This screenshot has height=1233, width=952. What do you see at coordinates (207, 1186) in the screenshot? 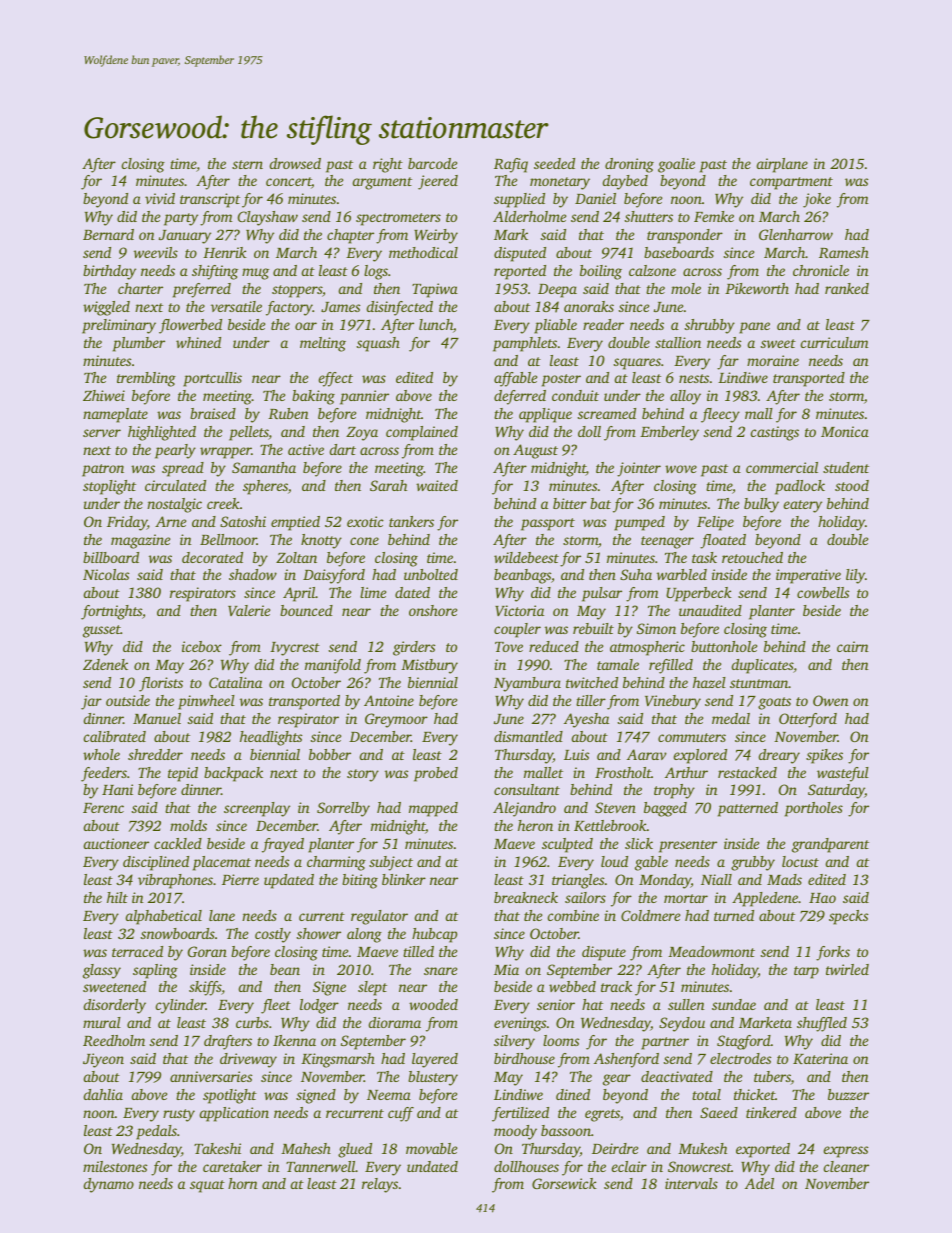
I see `squat` at bounding box center [207, 1186].
